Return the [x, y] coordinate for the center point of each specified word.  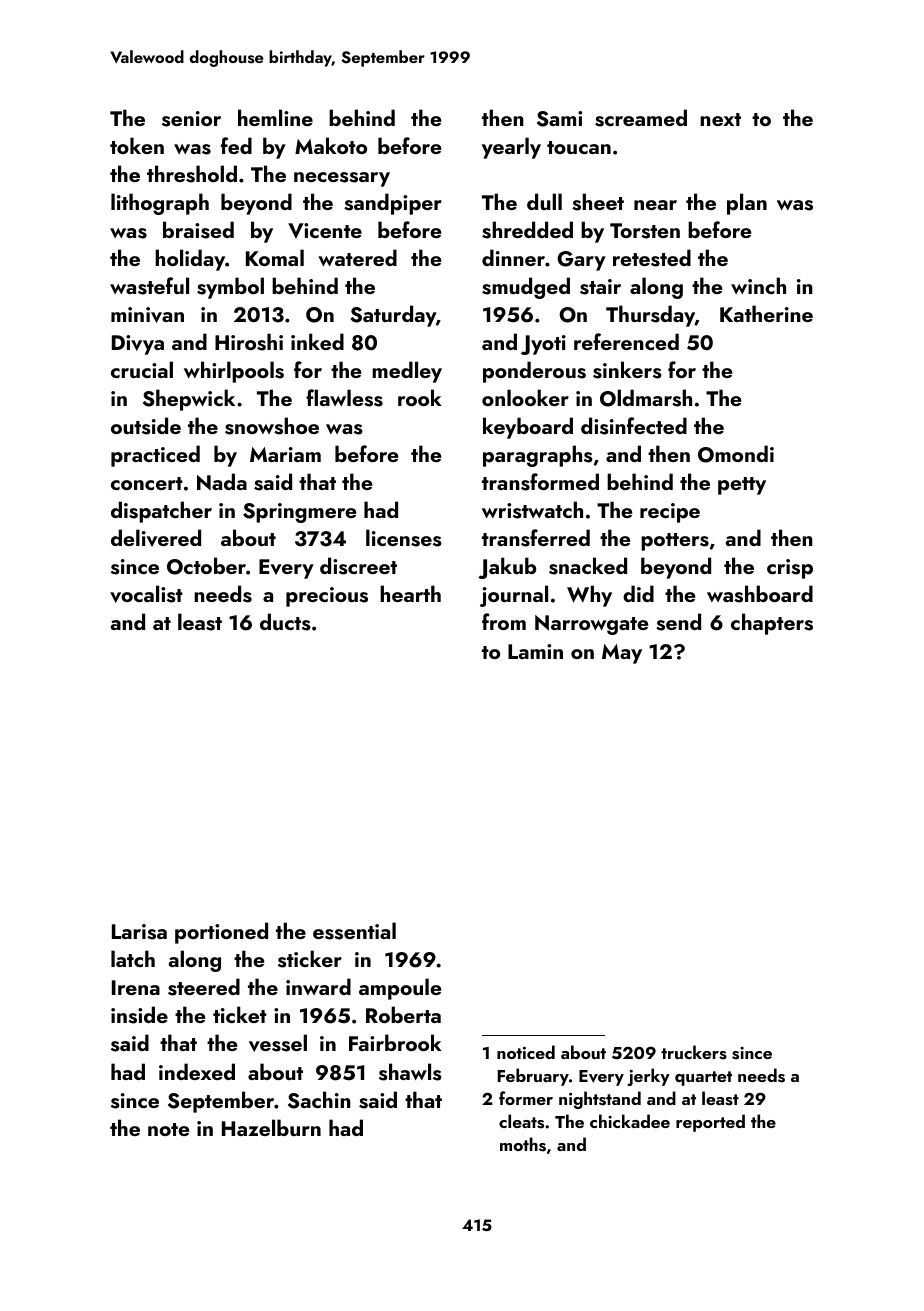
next [720, 119]
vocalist [146, 594]
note [168, 1129]
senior [191, 119]
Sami [559, 119]
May [622, 654]
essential [354, 931]
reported [710, 1123]
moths [523, 1144]
